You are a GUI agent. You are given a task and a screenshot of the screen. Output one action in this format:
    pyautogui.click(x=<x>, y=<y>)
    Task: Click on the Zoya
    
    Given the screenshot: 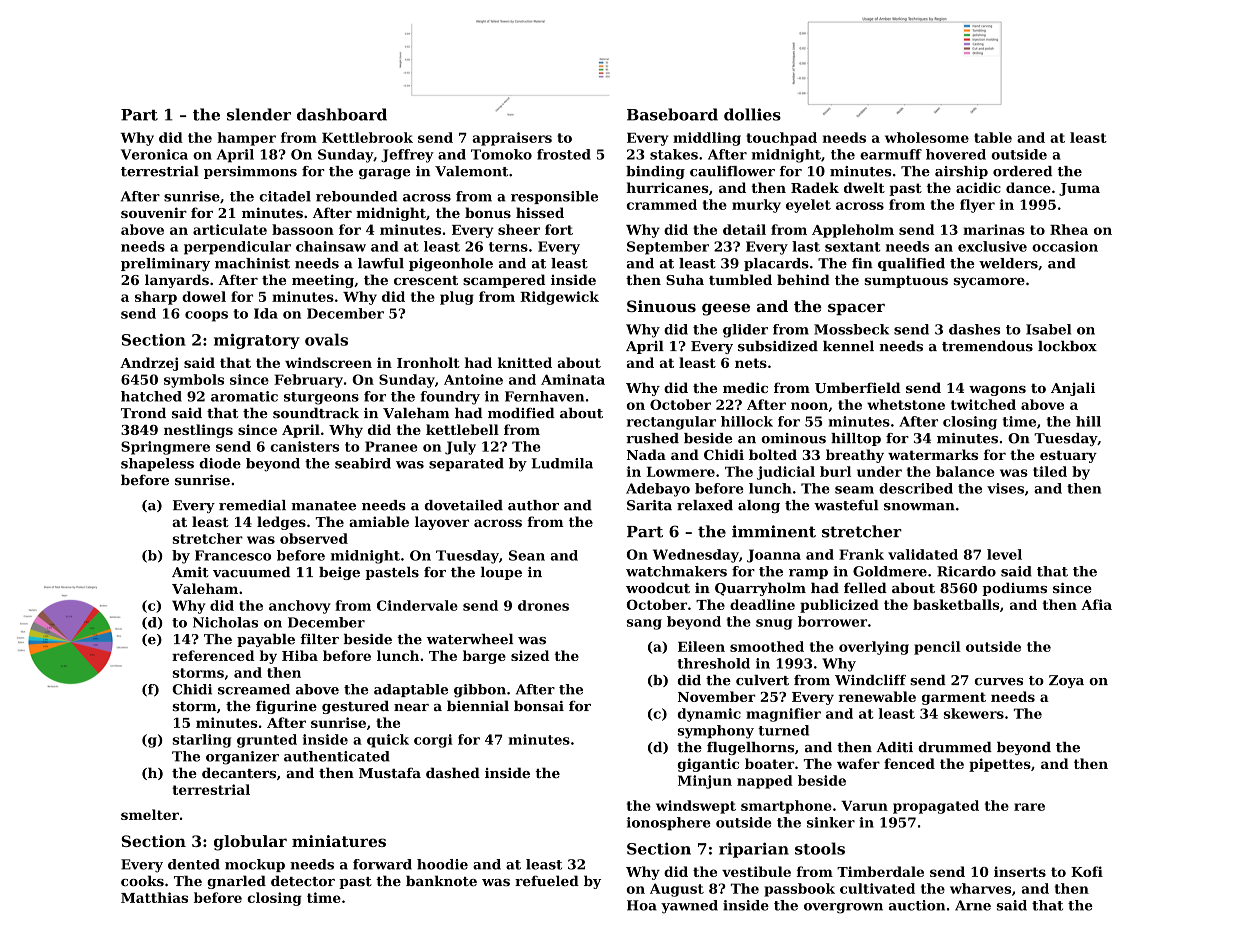 What is the action you would take?
    pyautogui.click(x=1066, y=681)
